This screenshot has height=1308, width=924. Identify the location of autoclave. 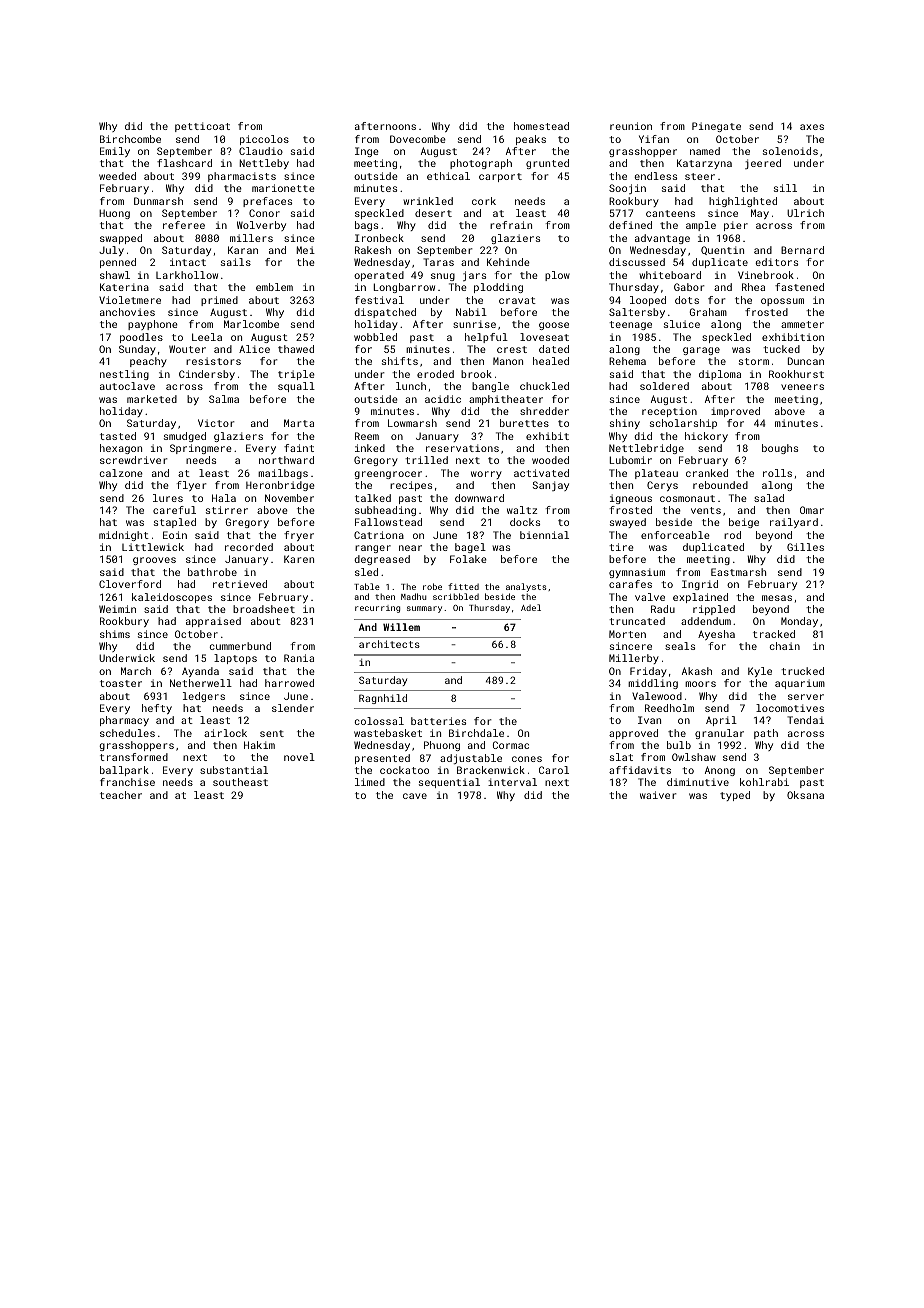
(127, 386).
